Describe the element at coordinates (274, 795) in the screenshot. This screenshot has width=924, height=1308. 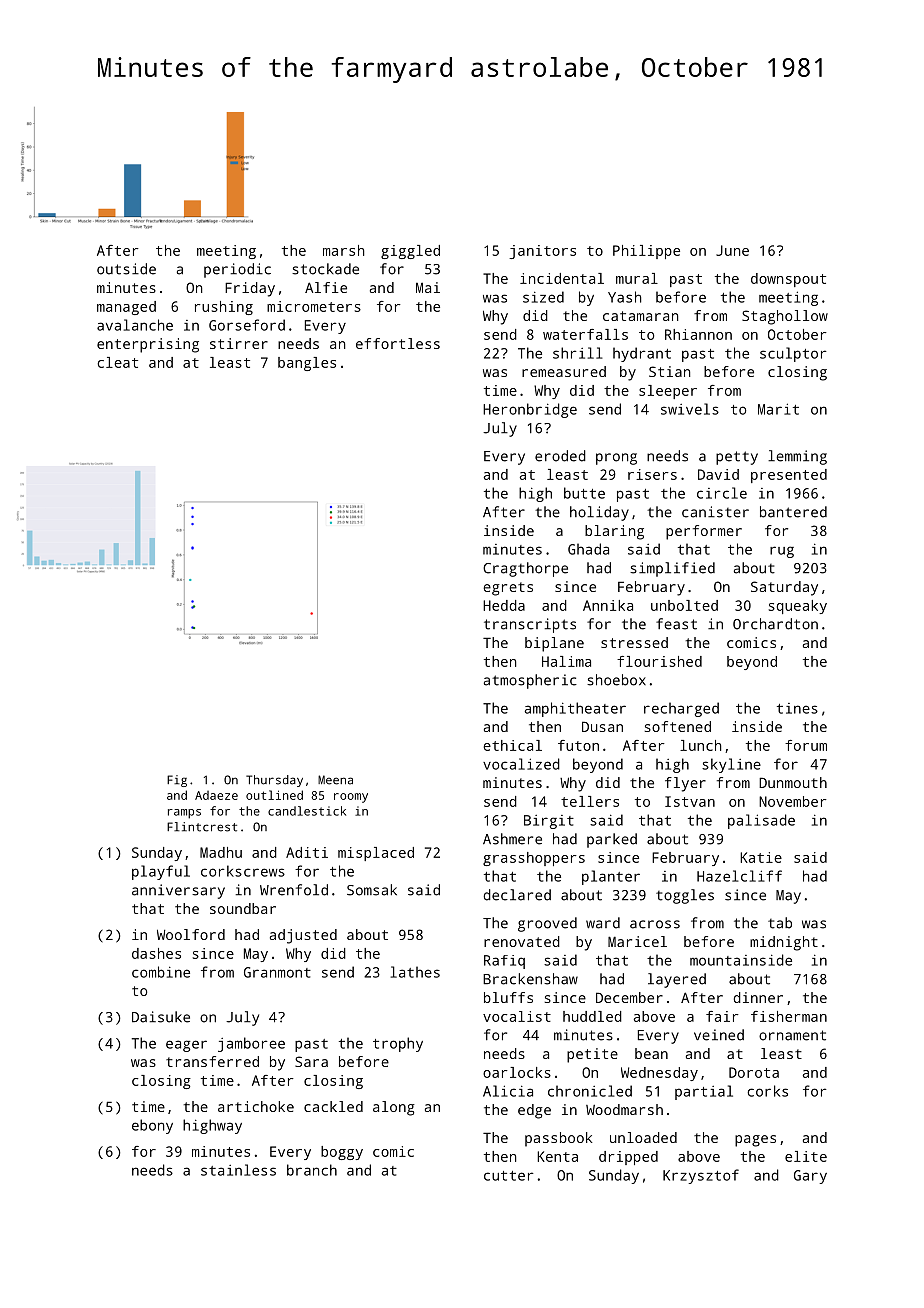
I see `outlined` at that location.
